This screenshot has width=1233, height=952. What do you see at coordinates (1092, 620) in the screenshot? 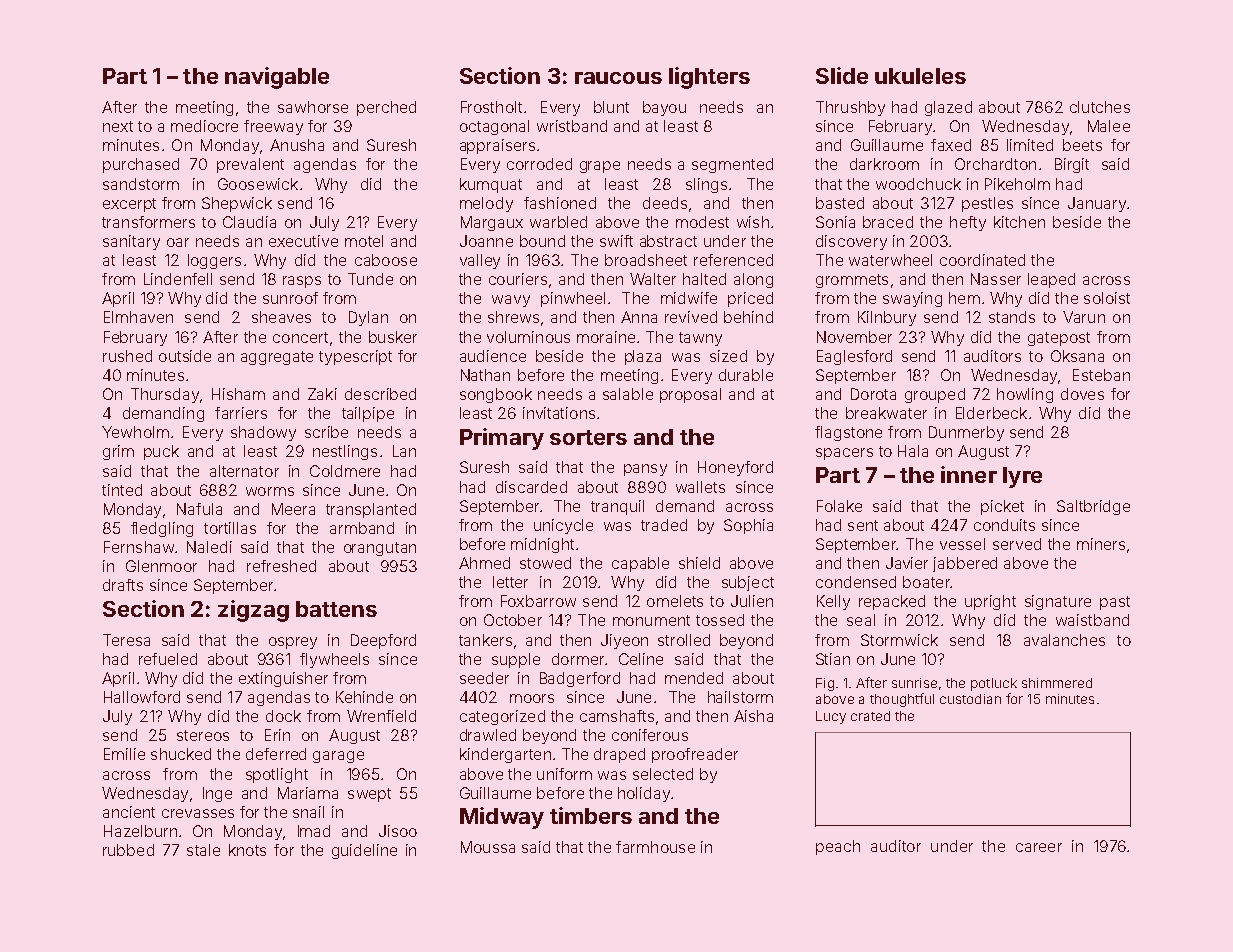
I see `waistband` at bounding box center [1092, 620].
